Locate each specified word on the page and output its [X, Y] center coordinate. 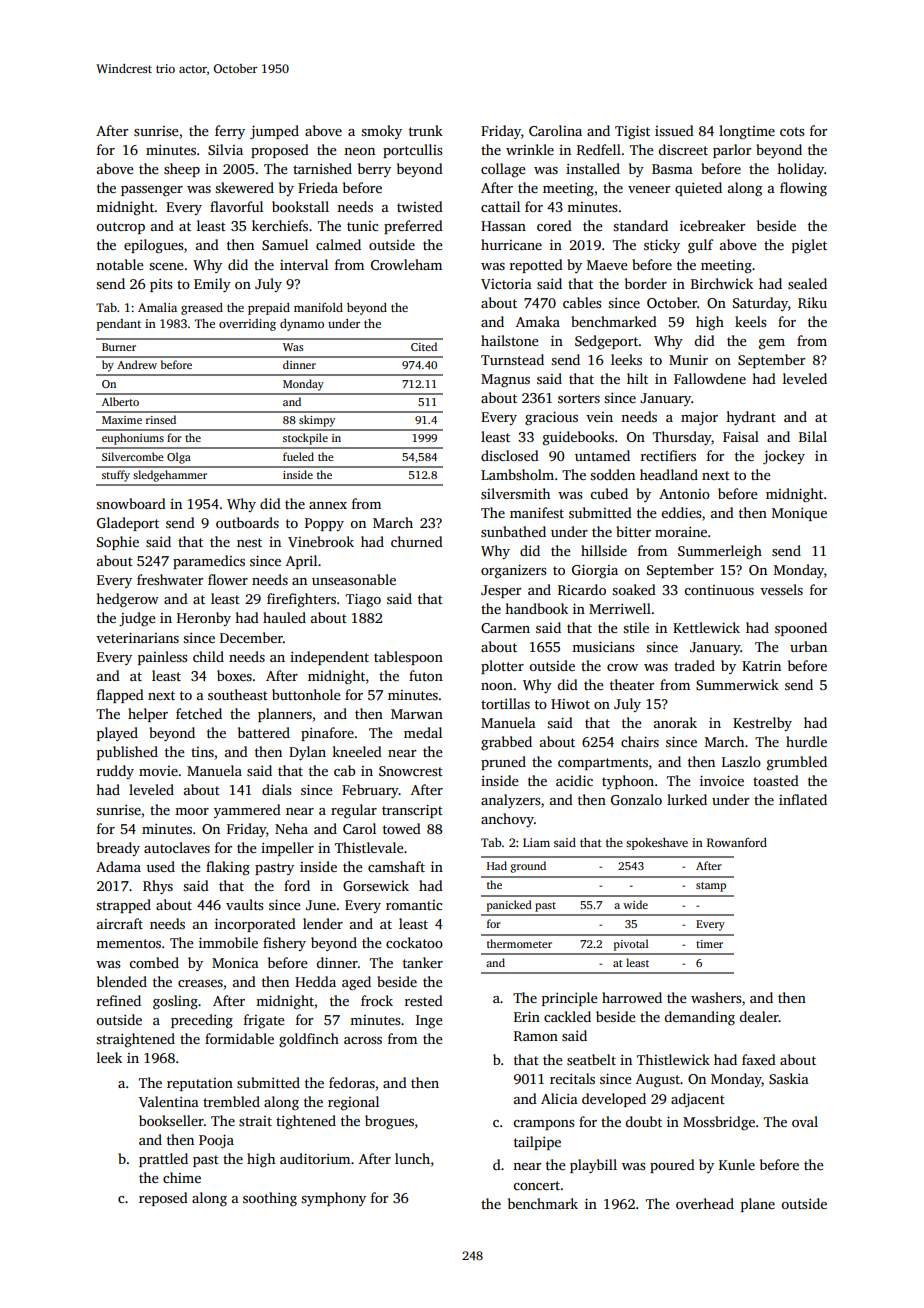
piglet [809, 246]
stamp [711, 887]
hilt [637, 378]
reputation [200, 1084]
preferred [413, 227]
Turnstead [512, 359]
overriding [247, 325]
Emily [212, 285]
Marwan [417, 714]
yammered [247, 811]
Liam [536, 842]
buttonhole [306, 694]
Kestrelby [762, 724]
